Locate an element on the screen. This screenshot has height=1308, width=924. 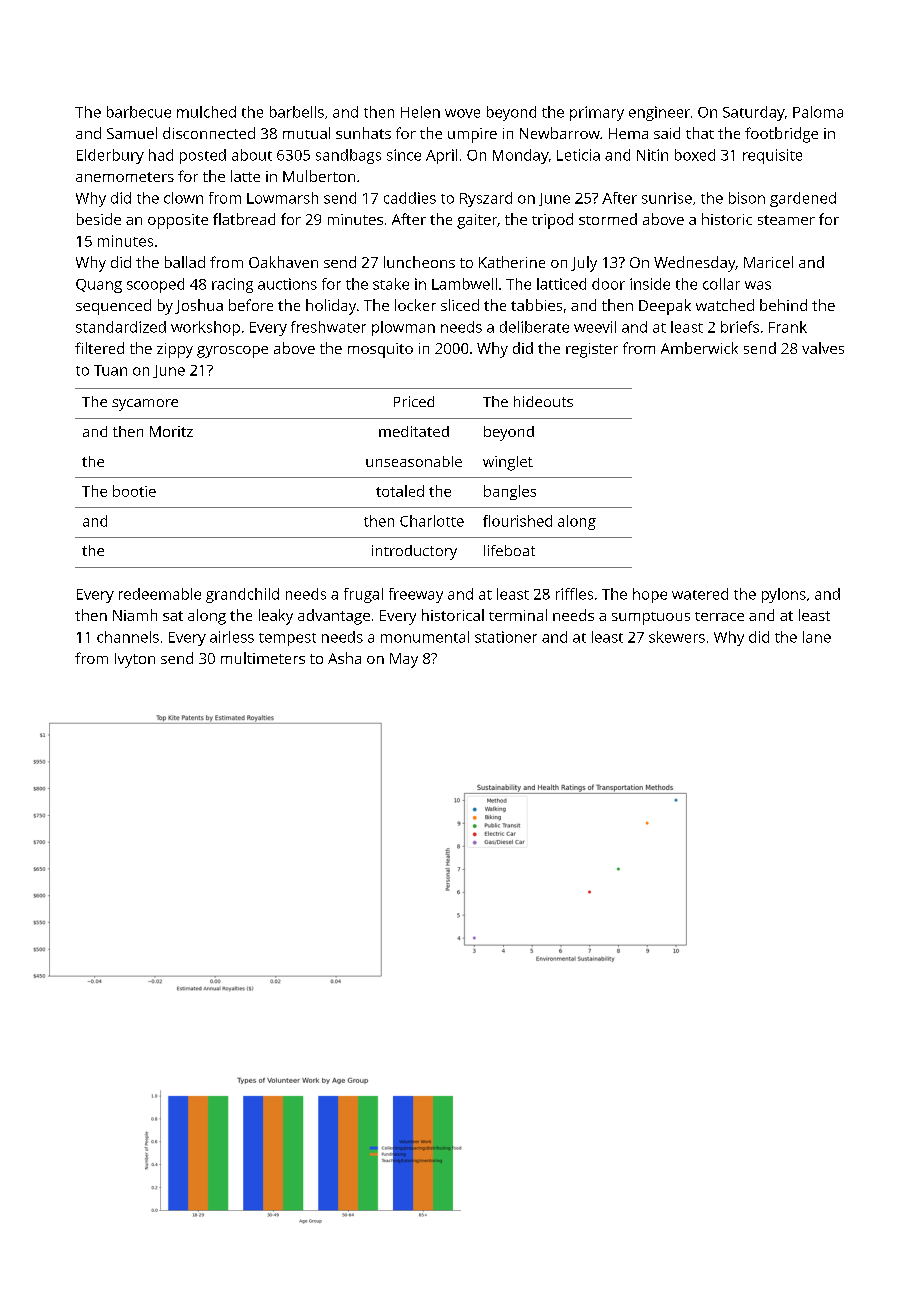
engineer is located at coordinates (659, 113).
